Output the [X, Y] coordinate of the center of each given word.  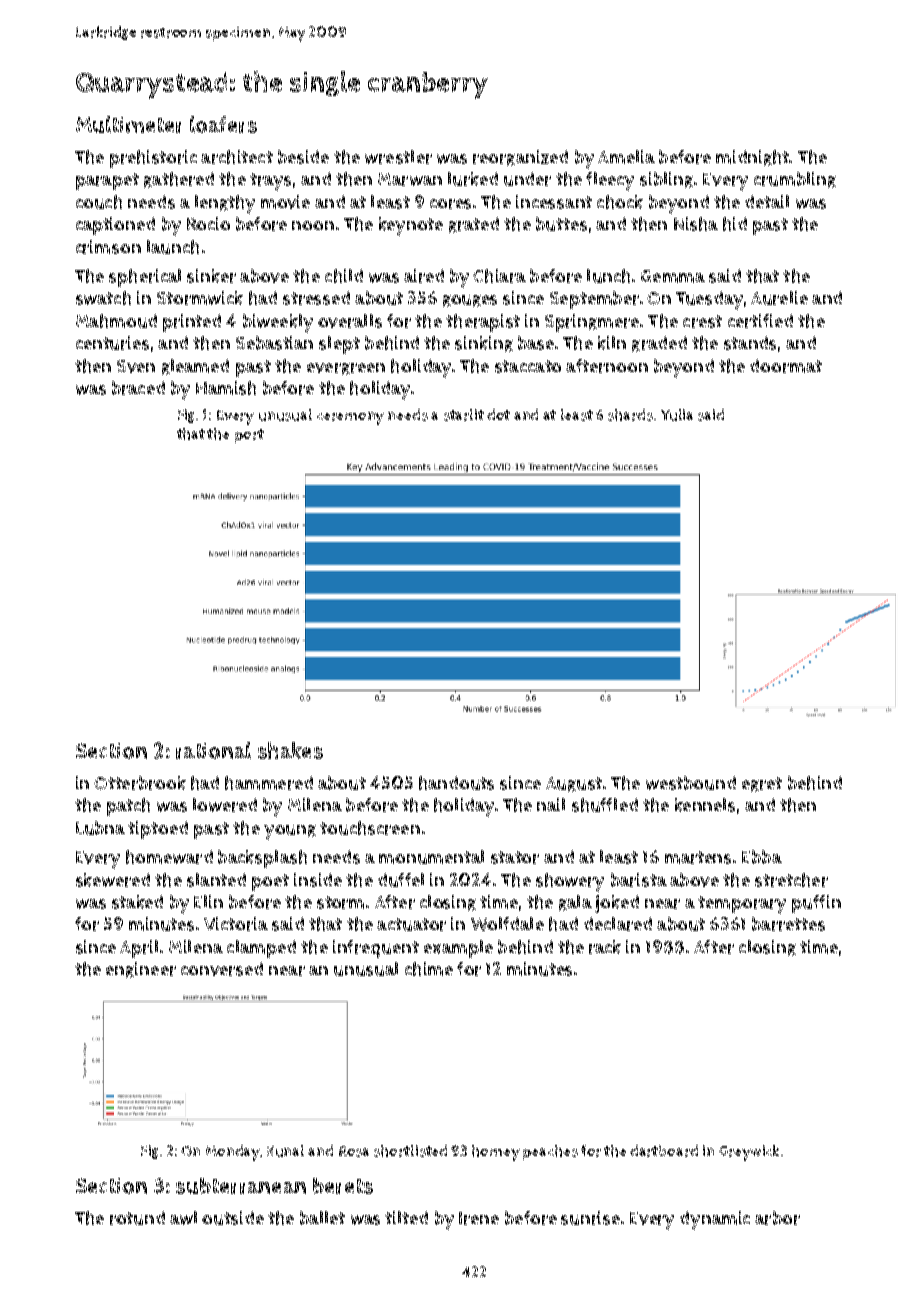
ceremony [350, 418]
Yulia [677, 415]
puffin [816, 904]
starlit [464, 415]
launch [173, 247]
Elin [208, 901]
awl [183, 1218]
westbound [691, 783]
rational [213, 750]
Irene [479, 1218]
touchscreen [370, 828]
